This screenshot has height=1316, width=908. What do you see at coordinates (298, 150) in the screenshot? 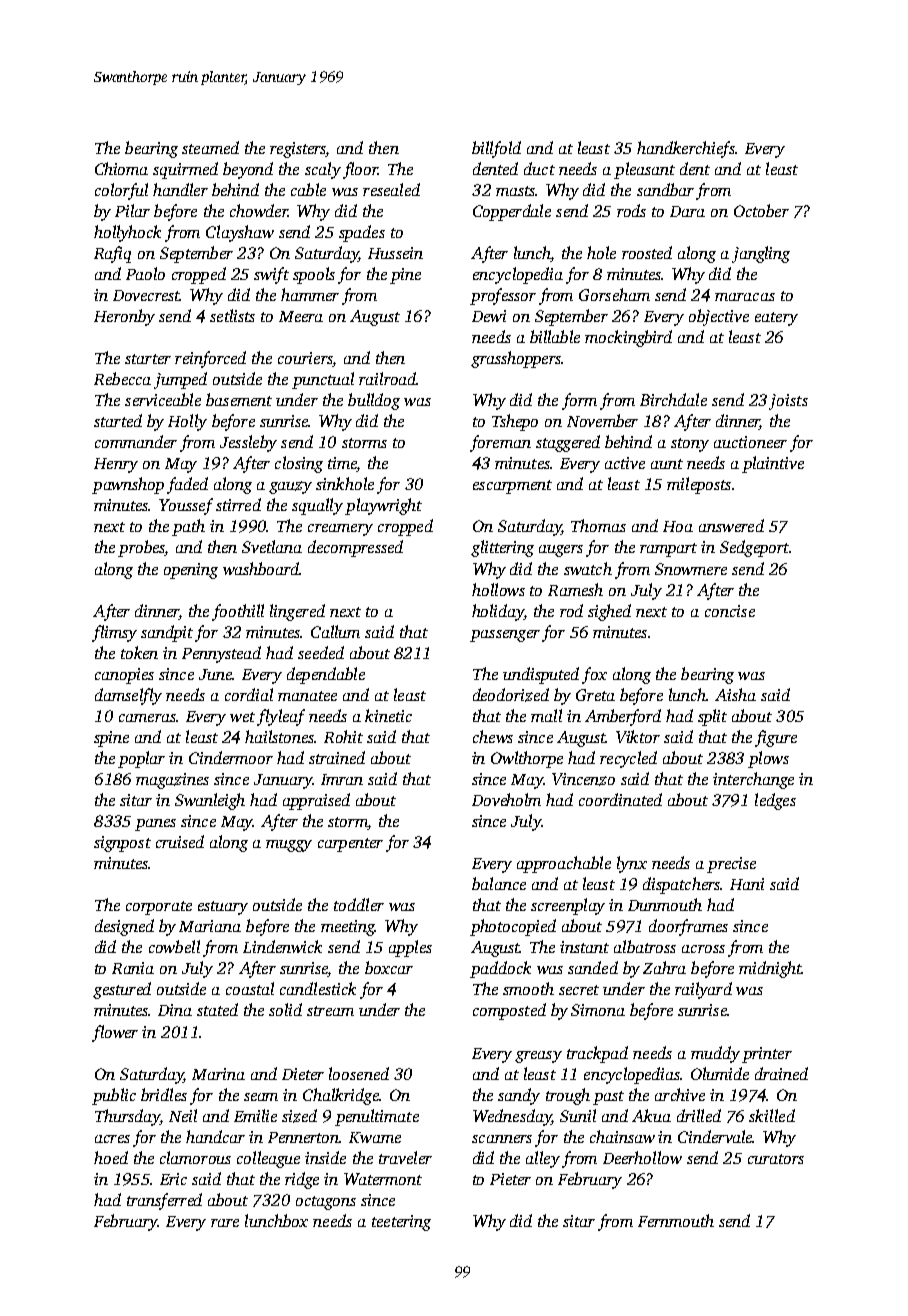
I see `registers` at bounding box center [298, 150].
